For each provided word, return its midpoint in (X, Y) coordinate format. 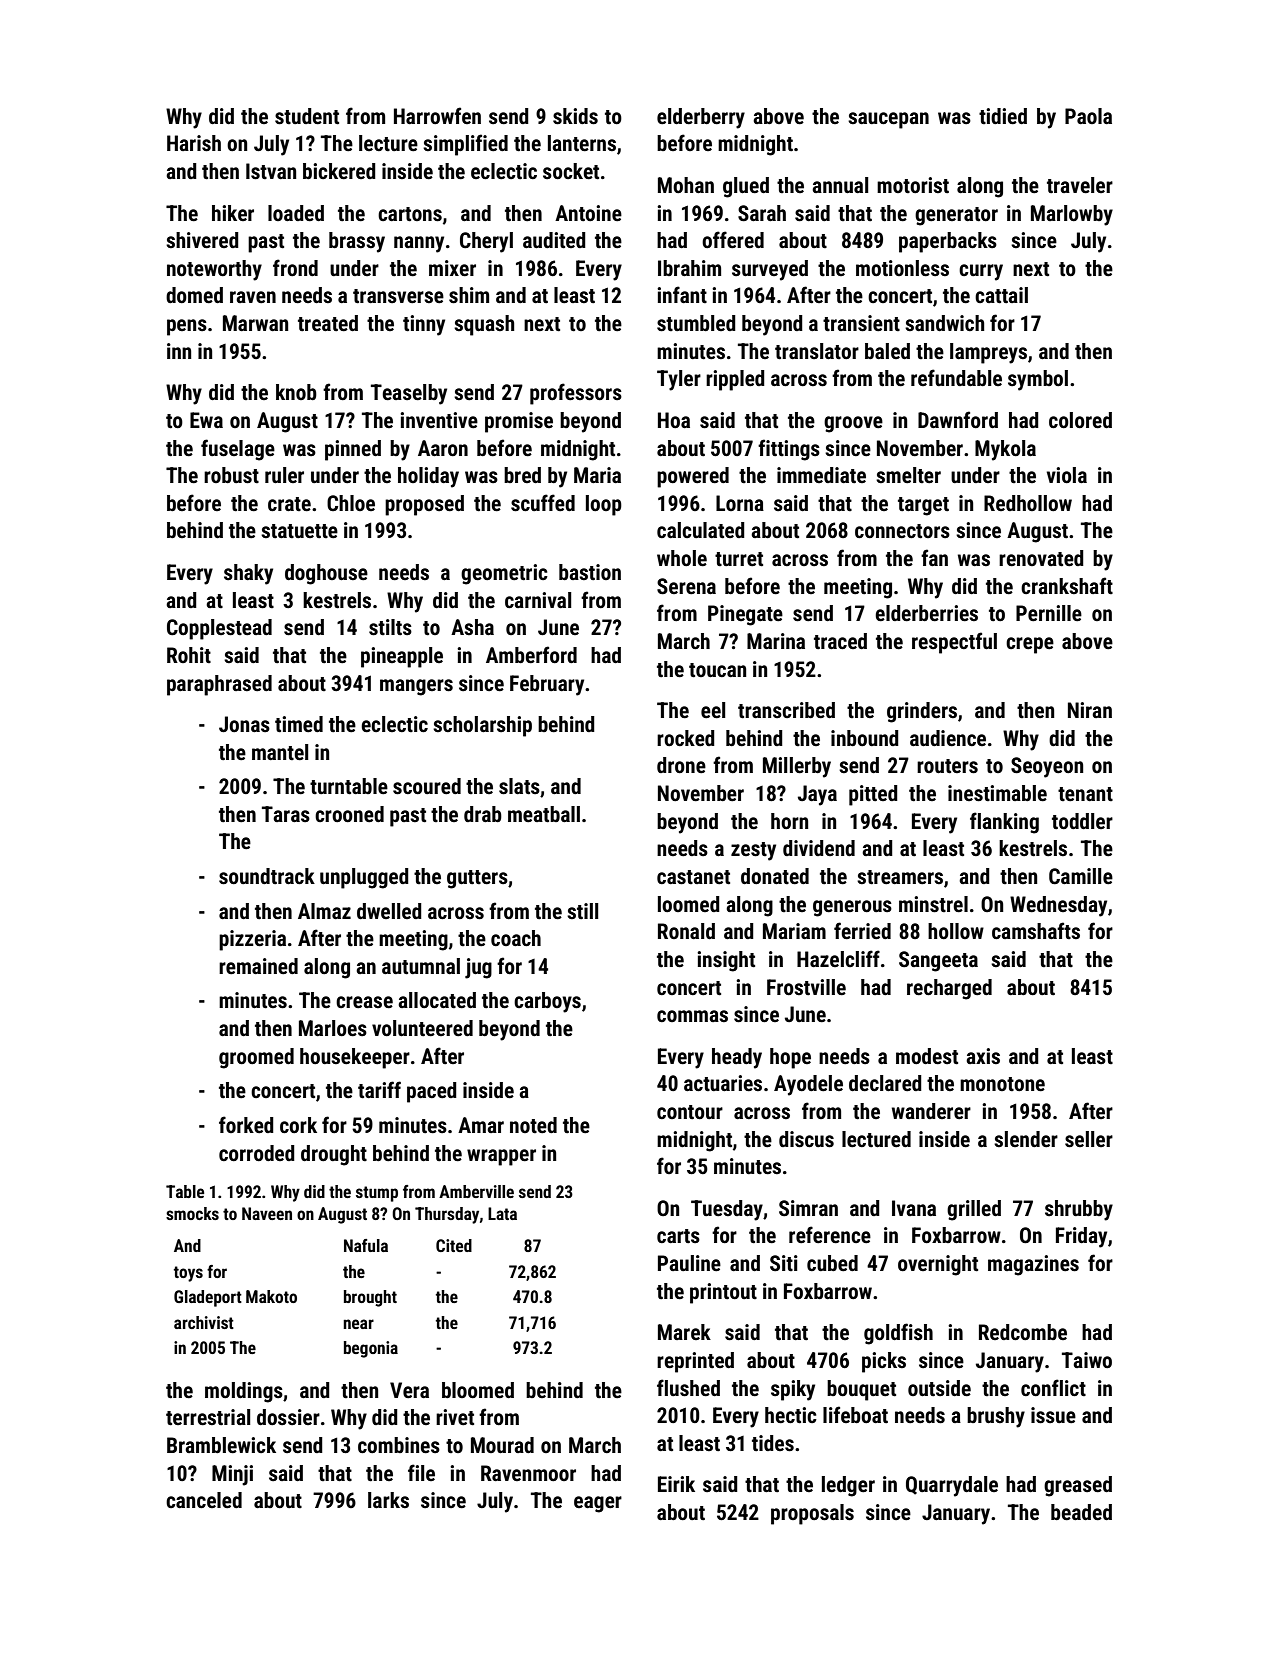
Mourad (502, 1445)
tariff (379, 1090)
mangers (416, 687)
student (307, 116)
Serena (686, 586)
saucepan (888, 120)
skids (575, 116)
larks (388, 1500)
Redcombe (1023, 1332)
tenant (1085, 794)
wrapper (501, 1157)
